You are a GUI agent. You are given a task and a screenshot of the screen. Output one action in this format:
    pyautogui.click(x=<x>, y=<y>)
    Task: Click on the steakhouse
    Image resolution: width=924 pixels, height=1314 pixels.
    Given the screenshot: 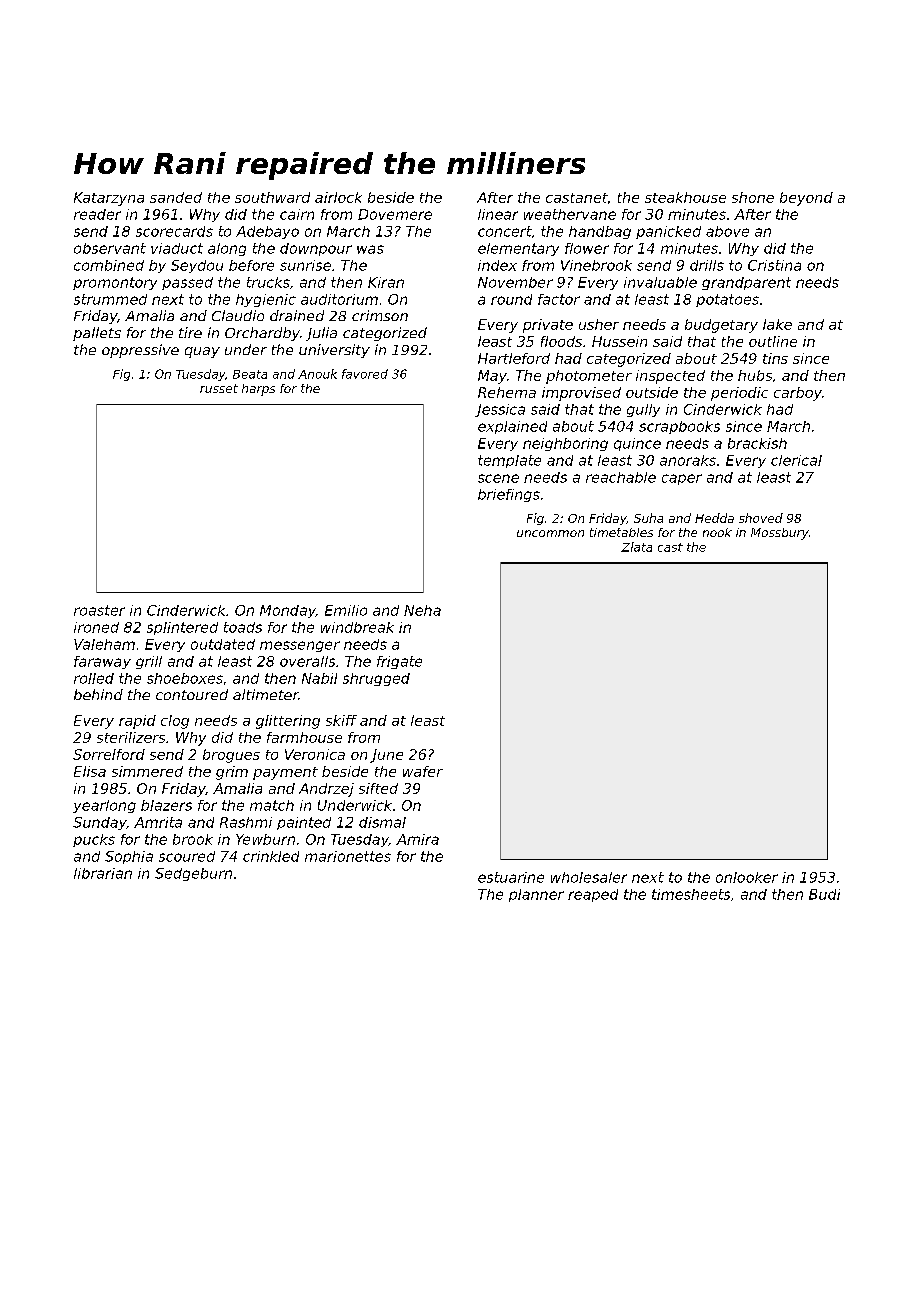 What is the action you would take?
    pyautogui.click(x=685, y=197)
